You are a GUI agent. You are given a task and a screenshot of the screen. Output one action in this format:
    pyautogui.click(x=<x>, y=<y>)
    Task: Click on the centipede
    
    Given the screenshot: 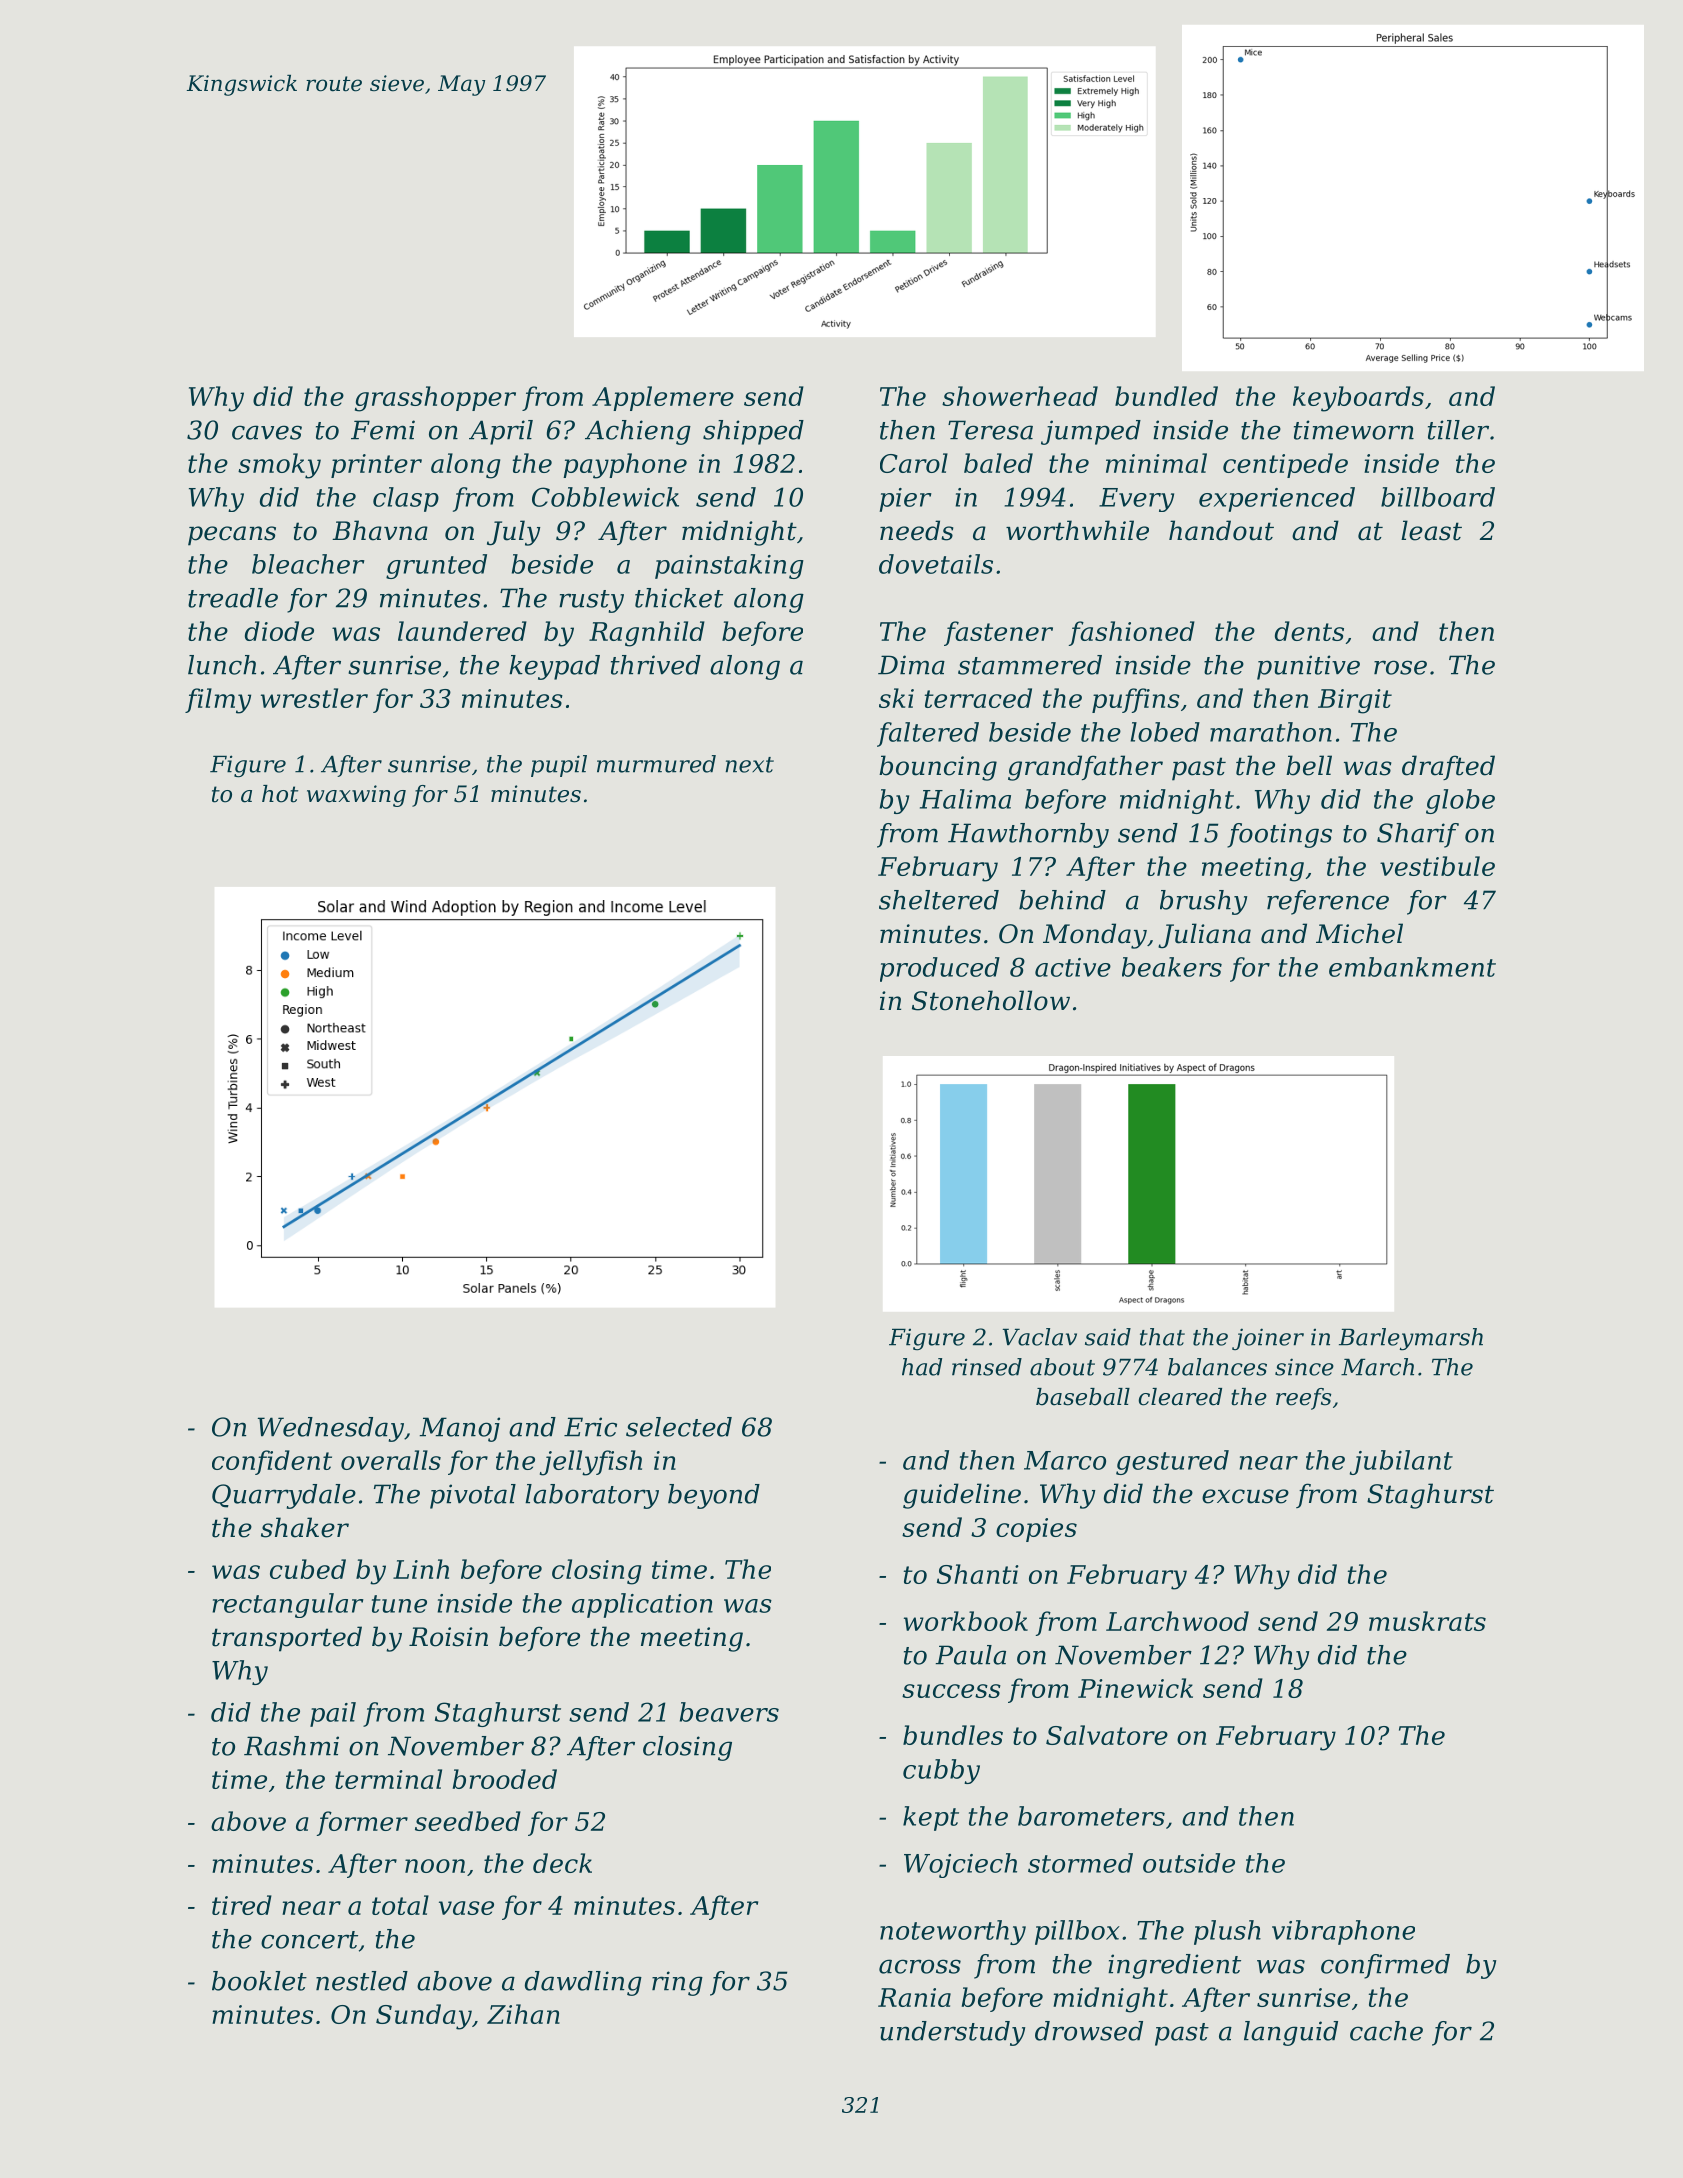 What is the action you would take?
    pyautogui.click(x=1285, y=465)
